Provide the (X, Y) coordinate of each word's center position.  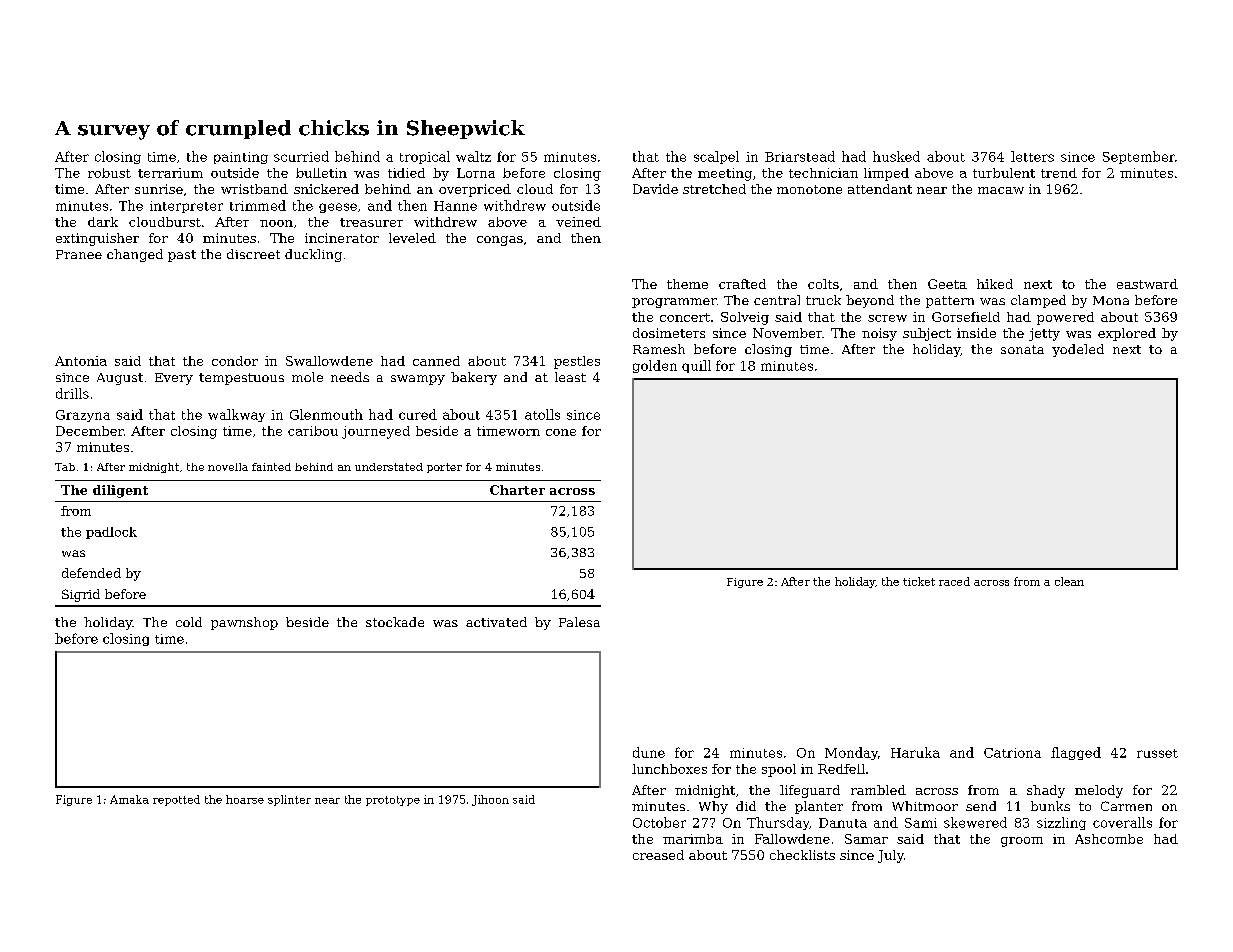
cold (189, 622)
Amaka (129, 799)
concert (685, 317)
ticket (919, 581)
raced (954, 581)
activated (496, 622)
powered (1065, 318)
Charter (517, 490)
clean (1069, 581)
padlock (111, 533)
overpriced (475, 190)
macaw (1001, 190)
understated (389, 467)
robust (109, 173)
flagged (1076, 753)
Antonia (81, 361)
